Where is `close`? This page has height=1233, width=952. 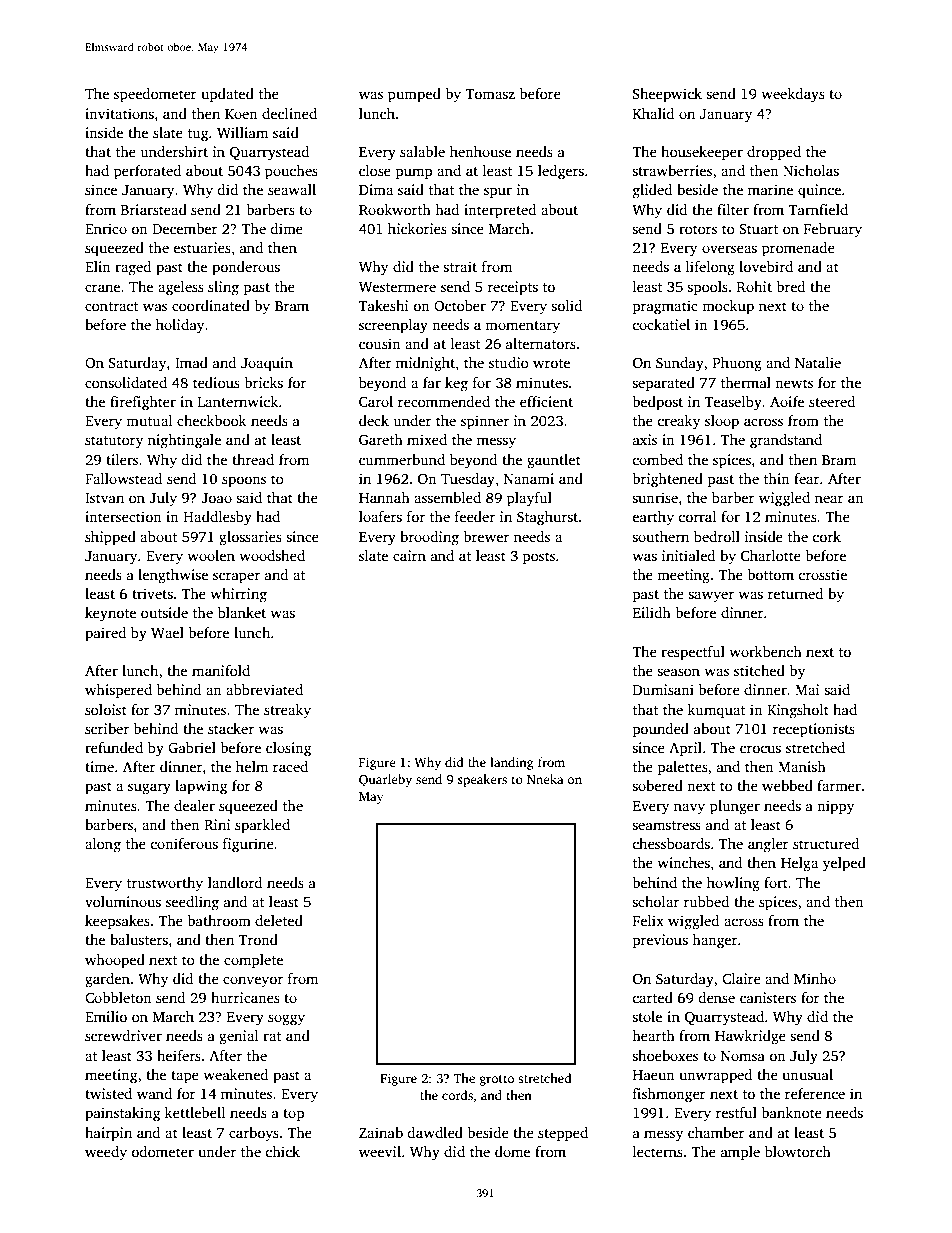
close is located at coordinates (375, 170).
